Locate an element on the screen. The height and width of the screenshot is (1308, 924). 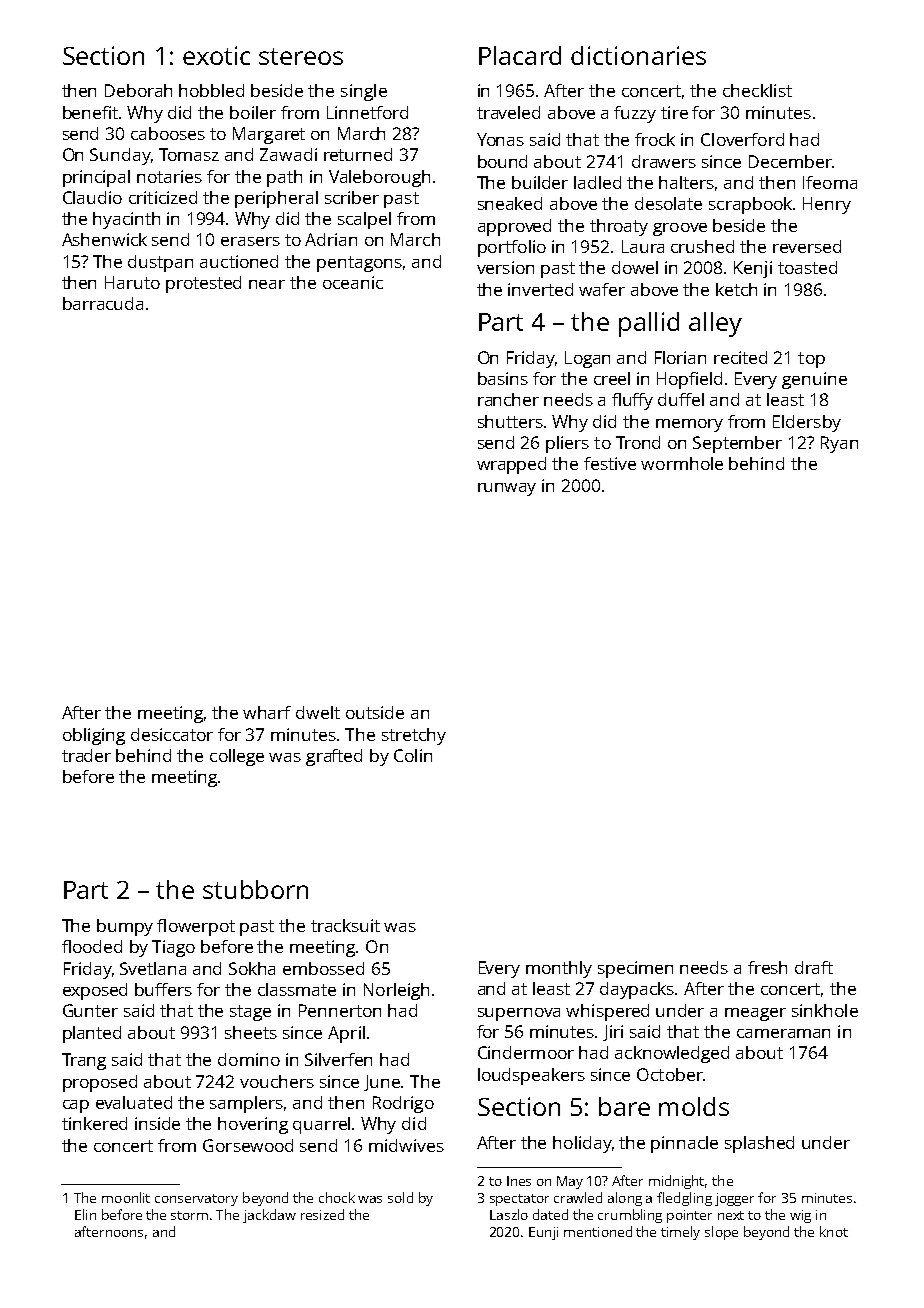
wharf is located at coordinates (267, 712).
